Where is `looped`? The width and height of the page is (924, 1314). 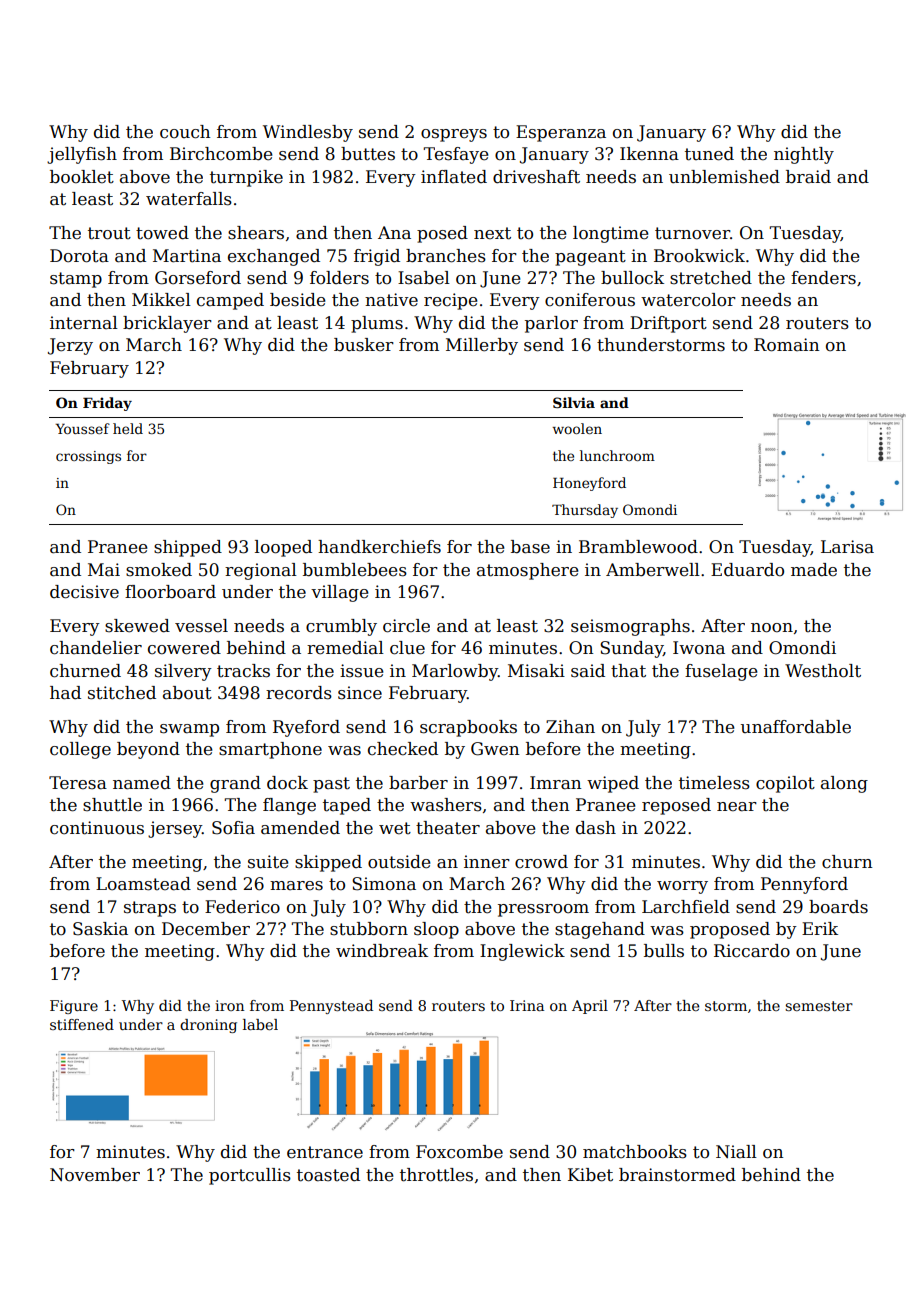 looped is located at coordinates (283, 548).
